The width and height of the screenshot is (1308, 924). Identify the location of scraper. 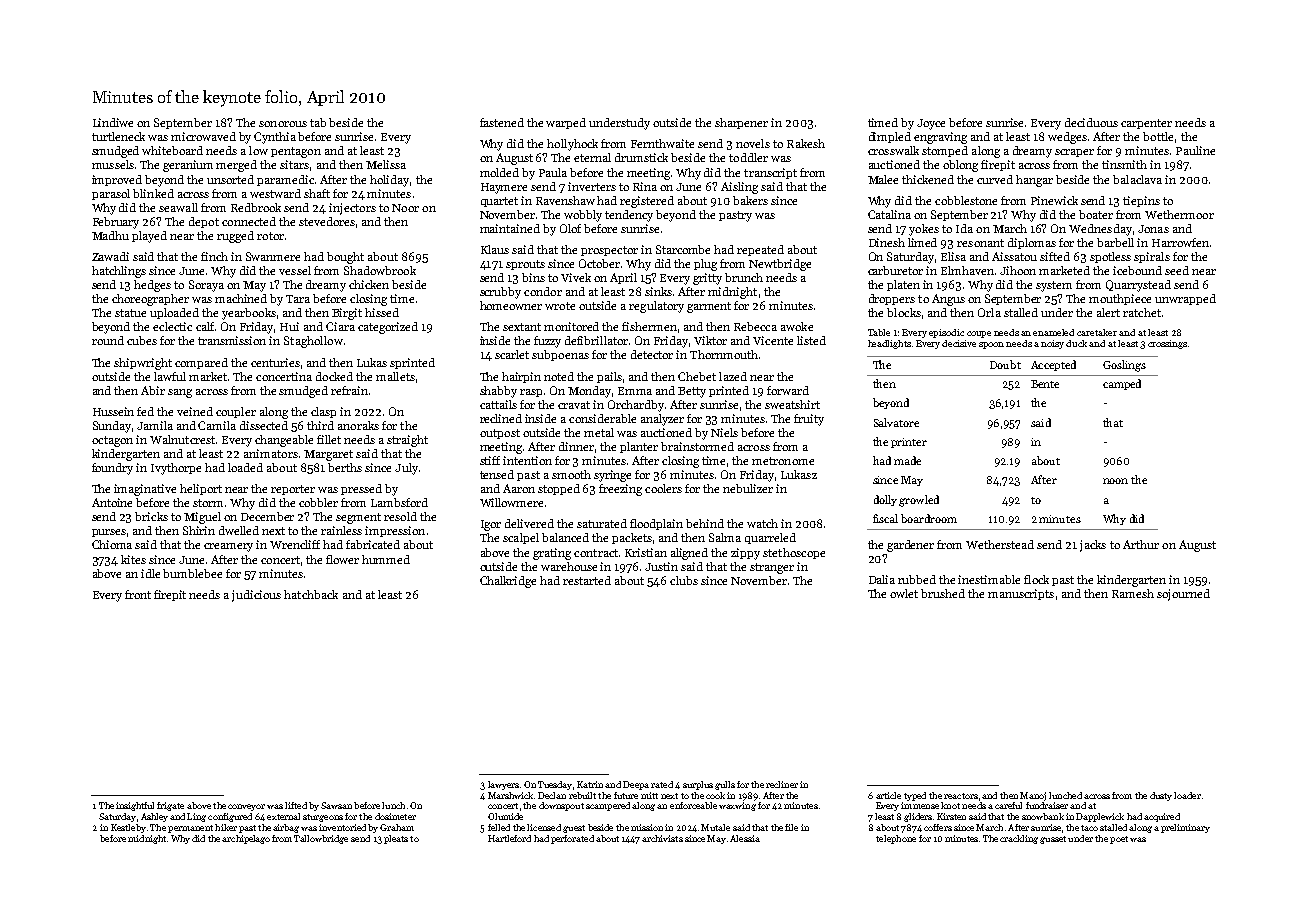
(1074, 153).
